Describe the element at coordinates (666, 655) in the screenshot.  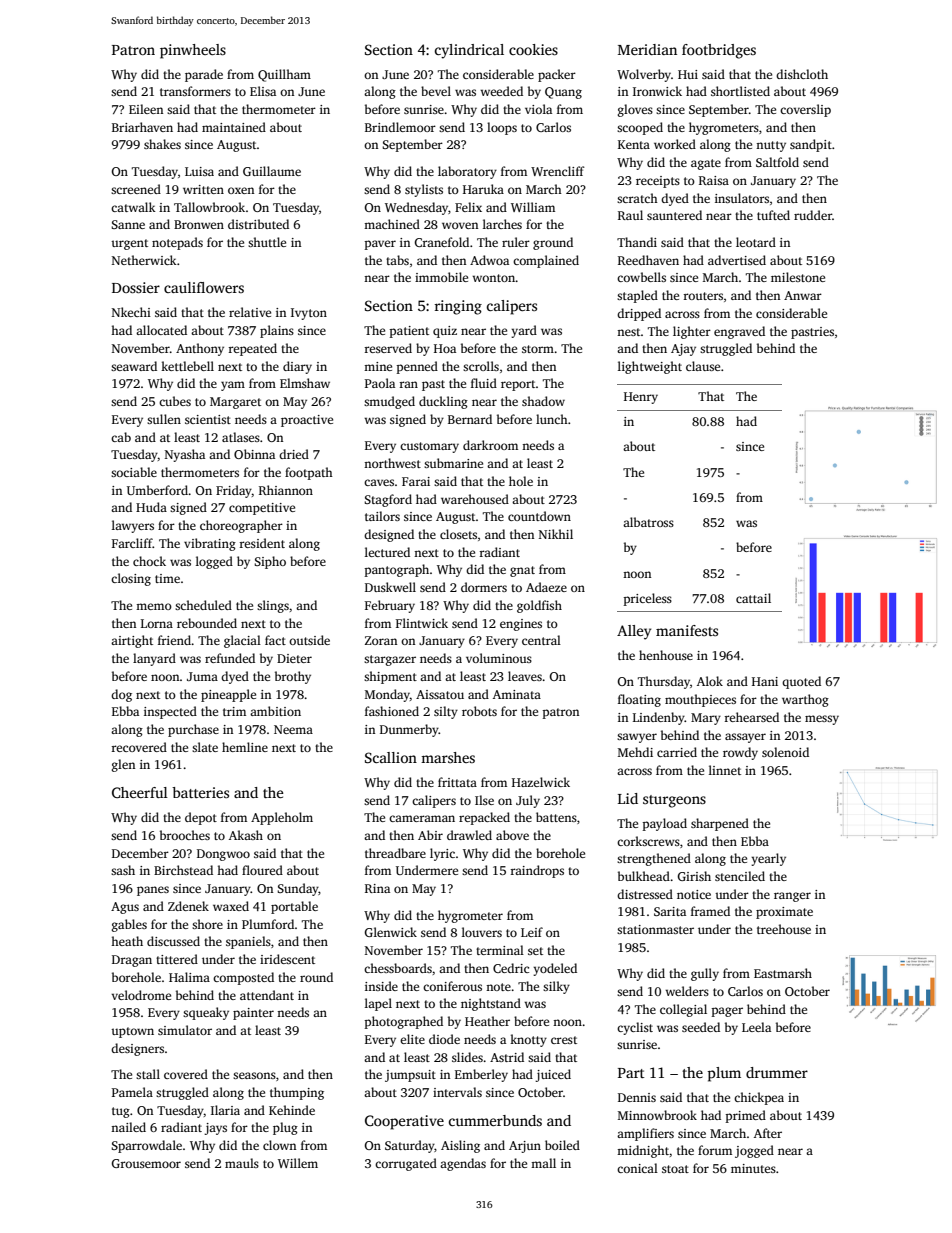
I see `henhouse` at that location.
